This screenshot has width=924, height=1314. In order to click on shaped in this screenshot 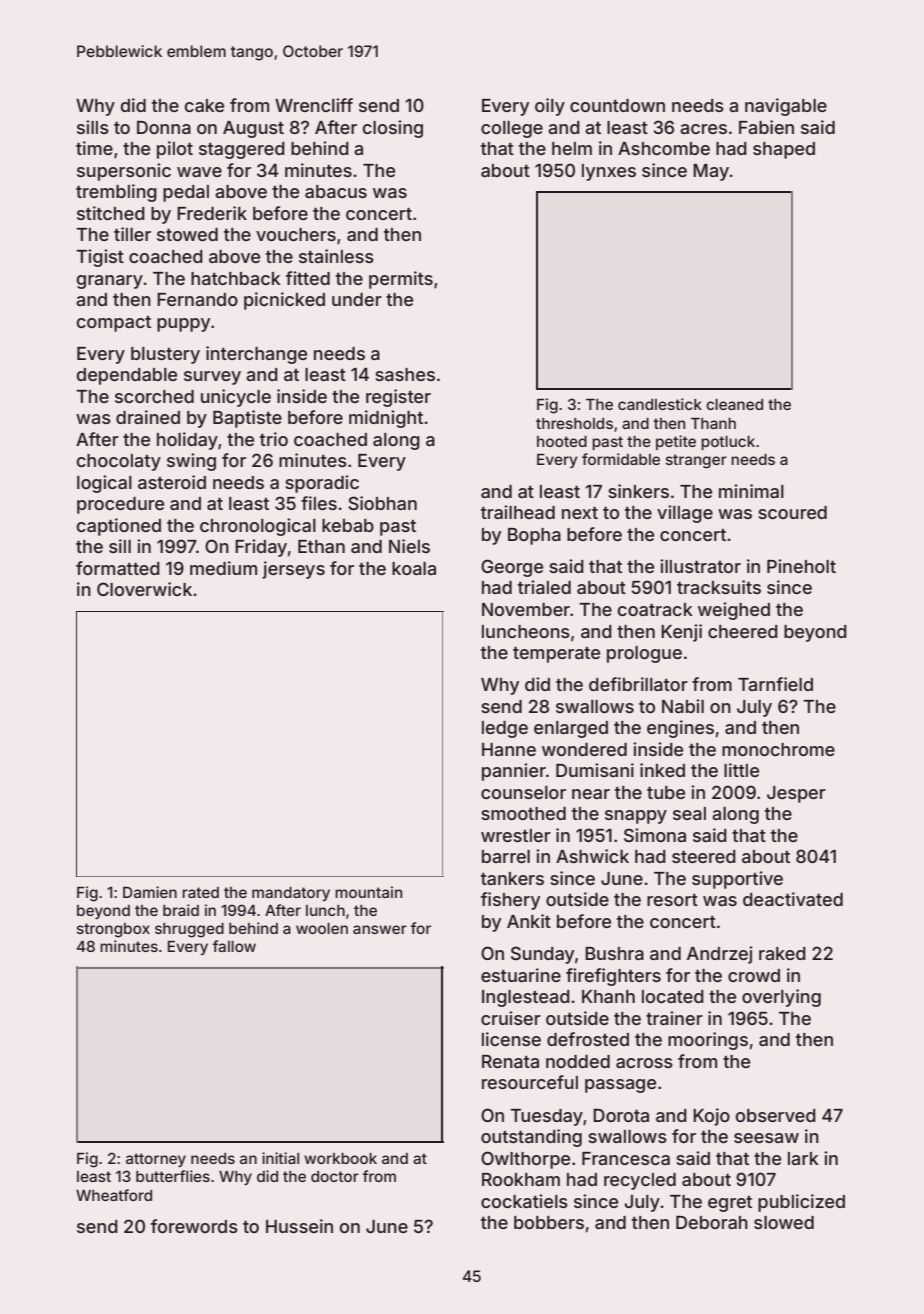, I will do `click(784, 150)`.
